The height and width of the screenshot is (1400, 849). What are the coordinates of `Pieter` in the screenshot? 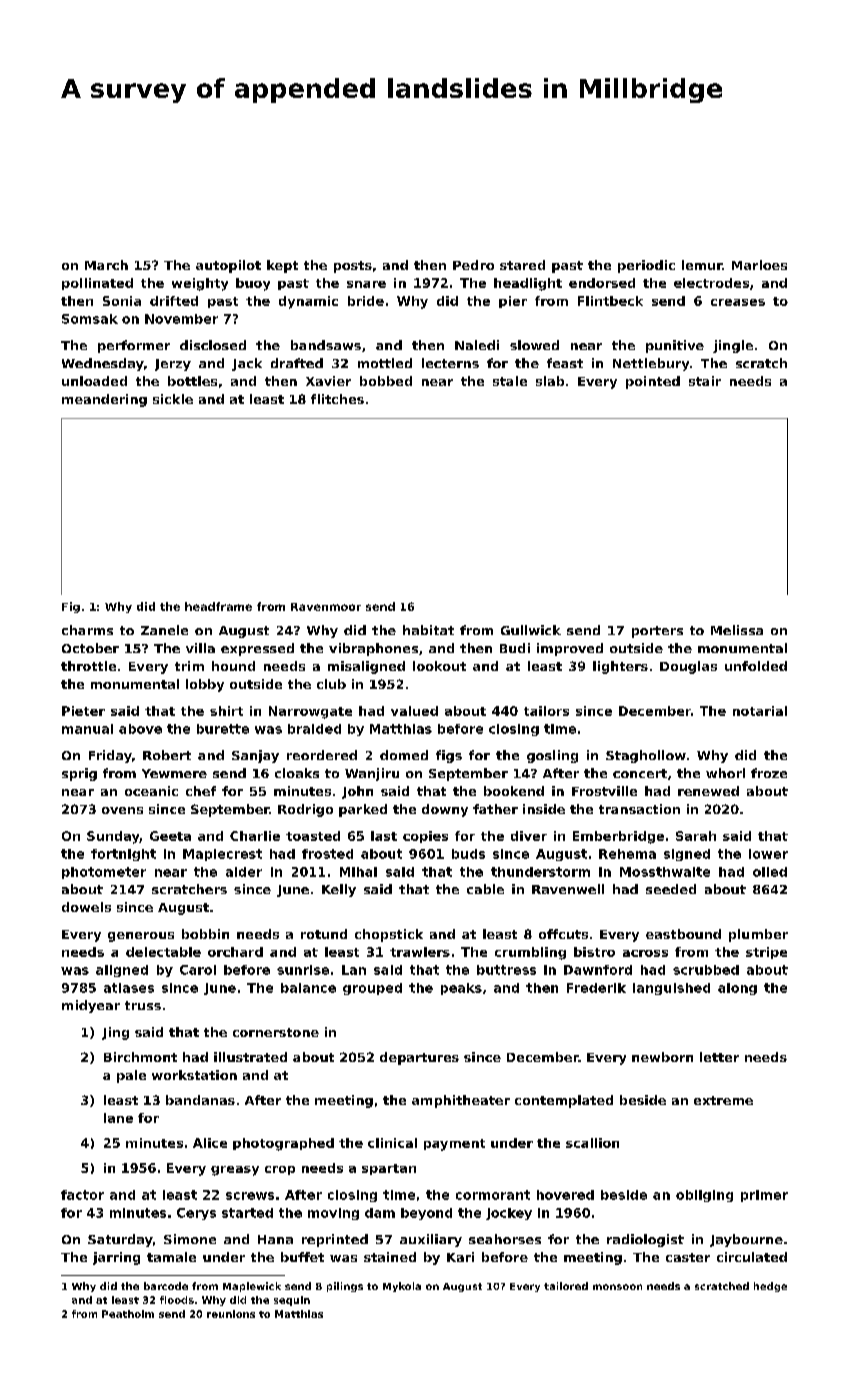 It's located at (83, 711).
